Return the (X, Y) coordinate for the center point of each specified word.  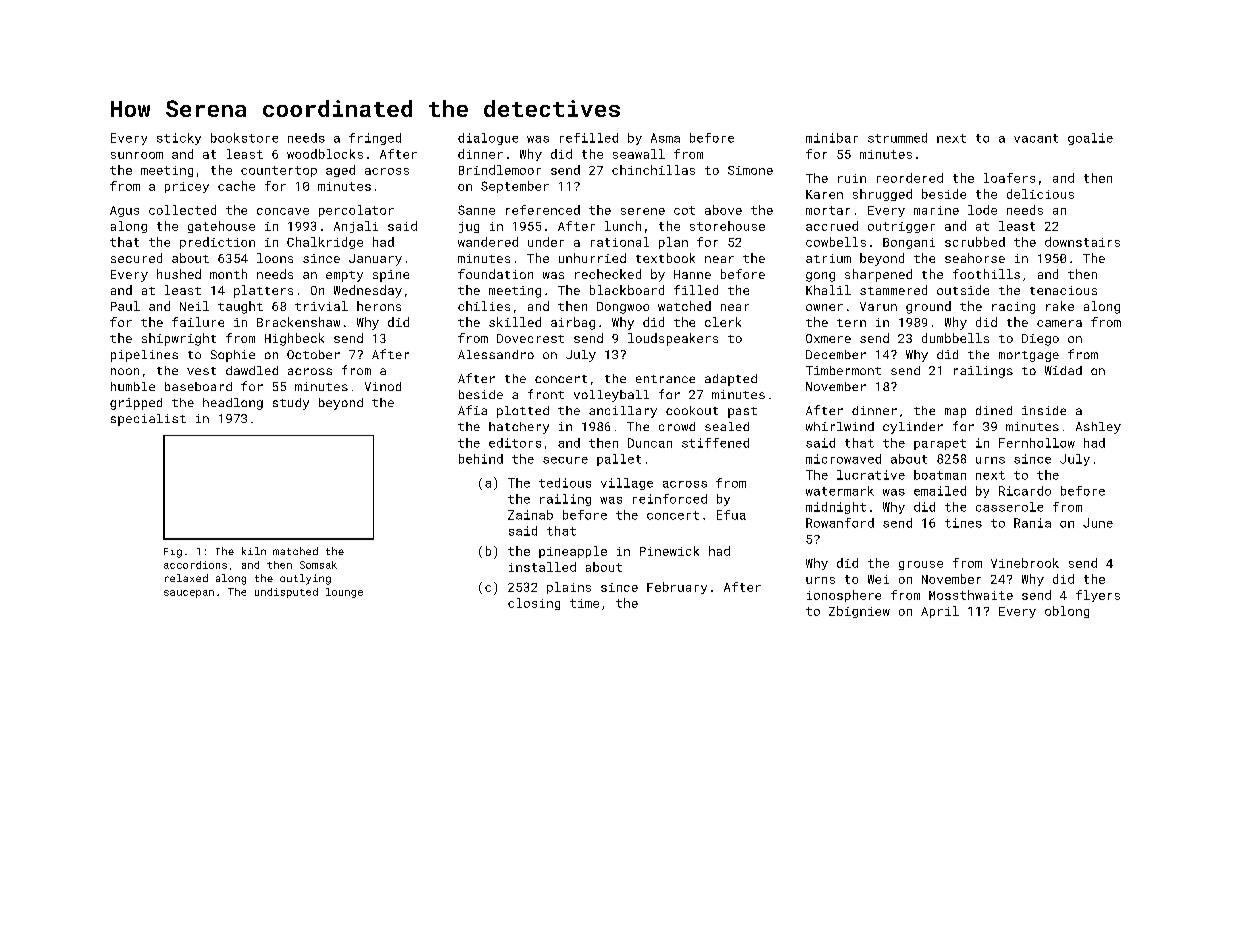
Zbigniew (859, 612)
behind (481, 459)
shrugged (882, 195)
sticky (179, 139)
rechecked (608, 274)
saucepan (189, 594)
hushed (179, 274)
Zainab (530, 515)
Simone (750, 170)
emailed (940, 491)
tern (851, 323)
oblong (1067, 612)
